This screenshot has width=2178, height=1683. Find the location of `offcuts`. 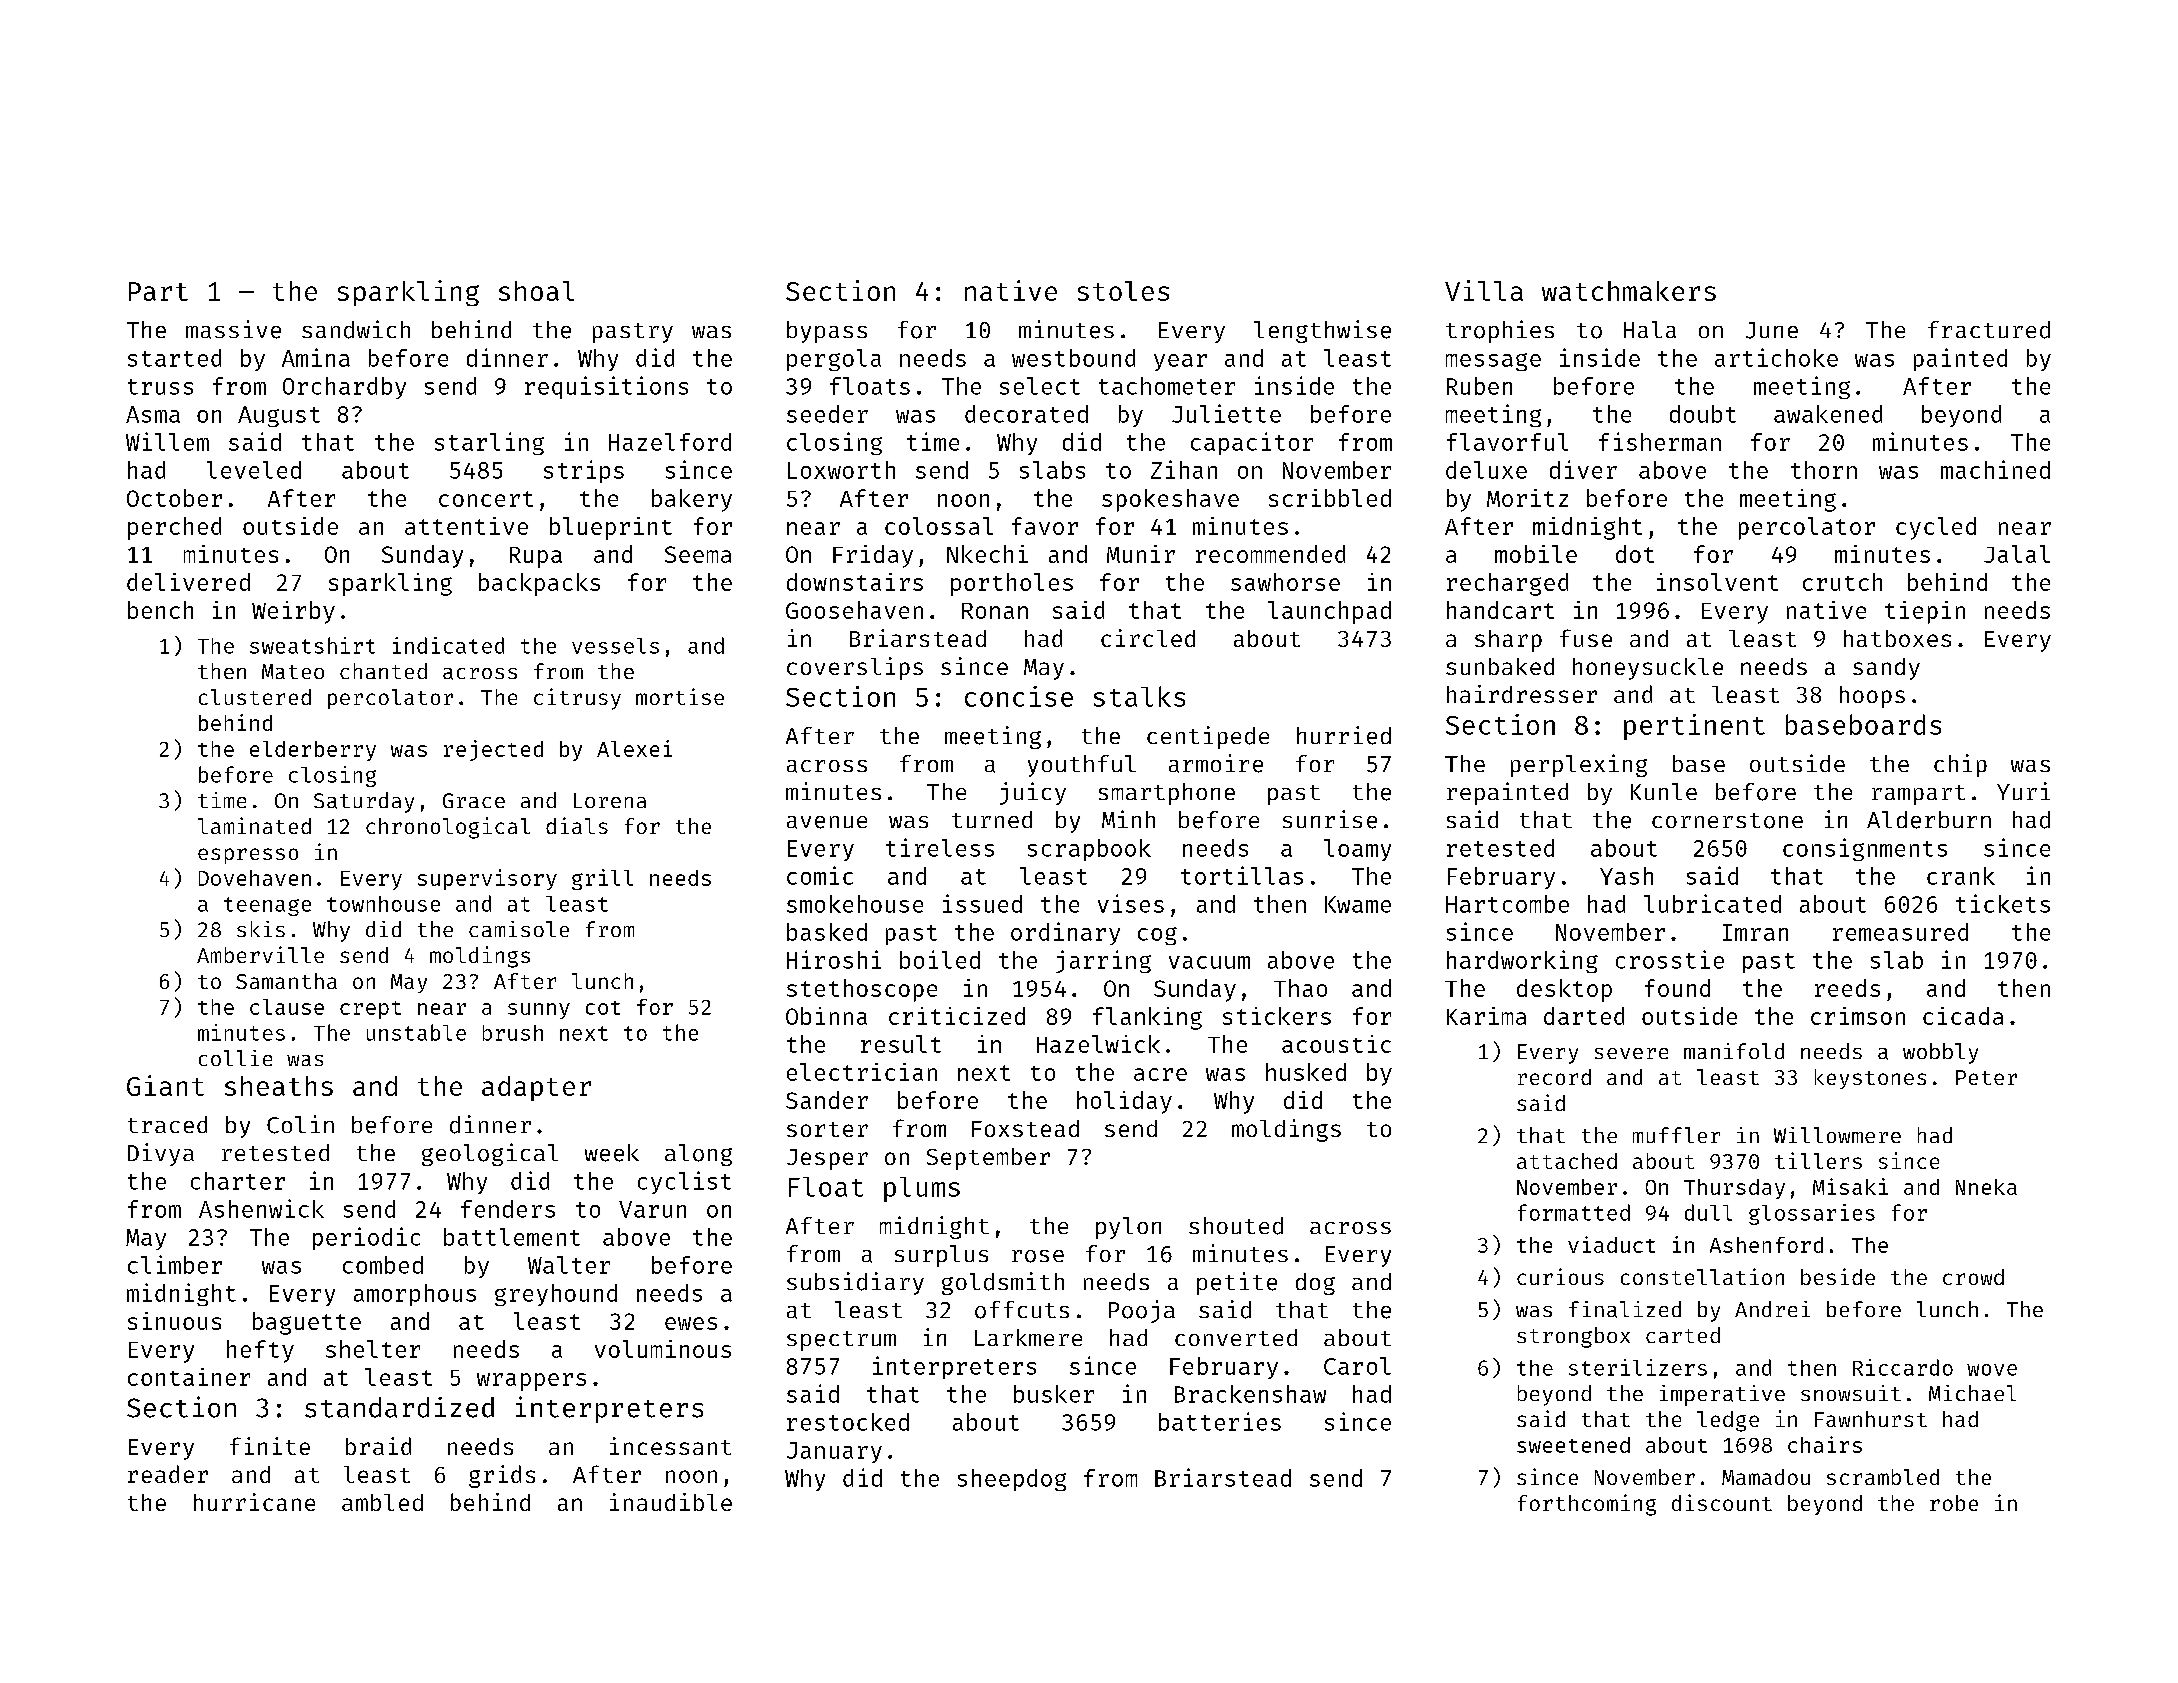

offcuts is located at coordinates (1022, 1310).
